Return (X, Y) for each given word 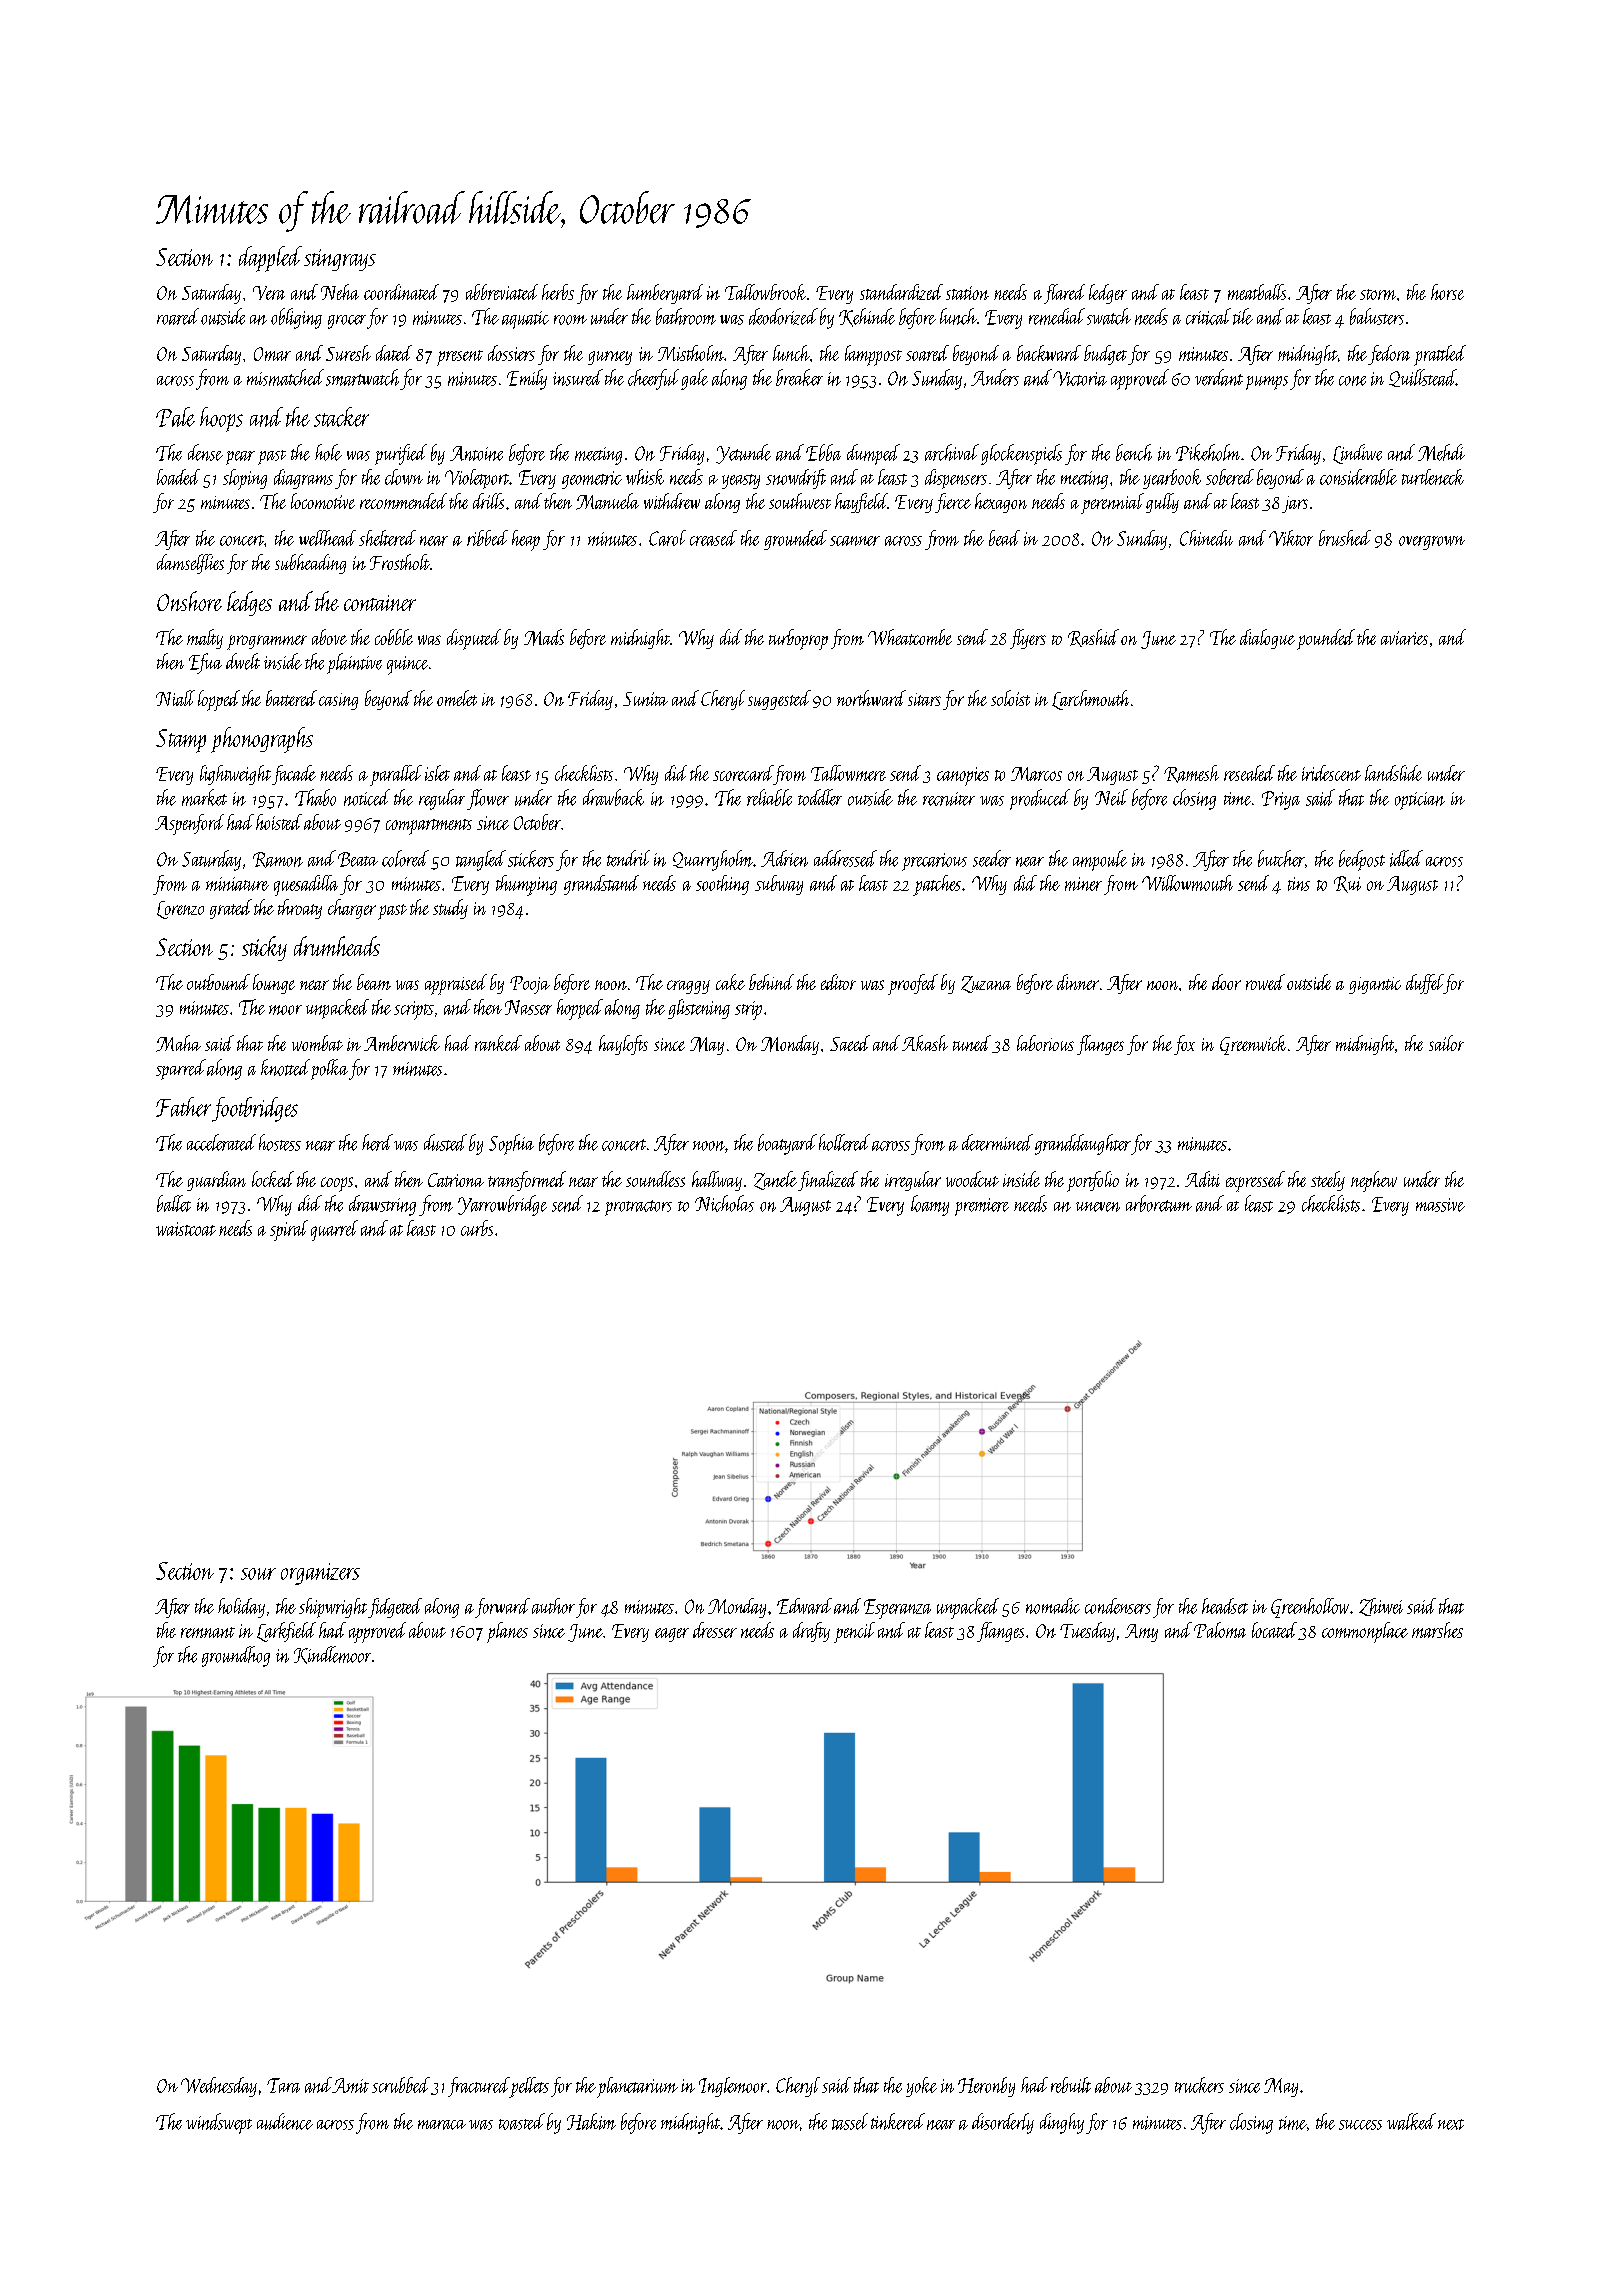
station (967, 293)
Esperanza (897, 1609)
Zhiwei (1381, 1607)
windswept (219, 2123)
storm (1378, 294)
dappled (270, 259)
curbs (477, 1228)
